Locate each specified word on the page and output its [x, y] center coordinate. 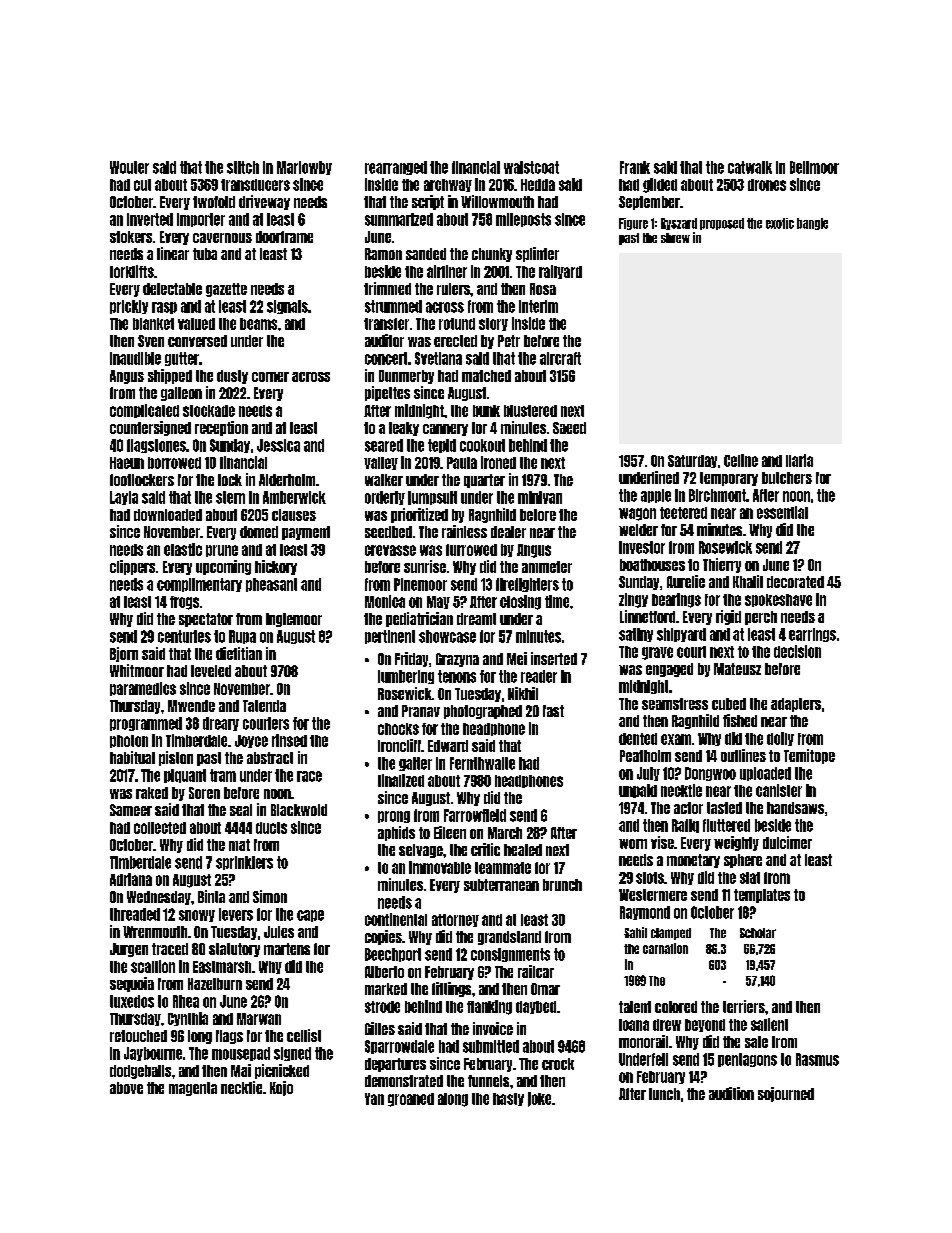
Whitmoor [137, 670]
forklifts [132, 271]
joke [539, 1099]
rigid [728, 617]
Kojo [281, 1088]
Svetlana [438, 358]
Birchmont [717, 495]
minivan [540, 497]
